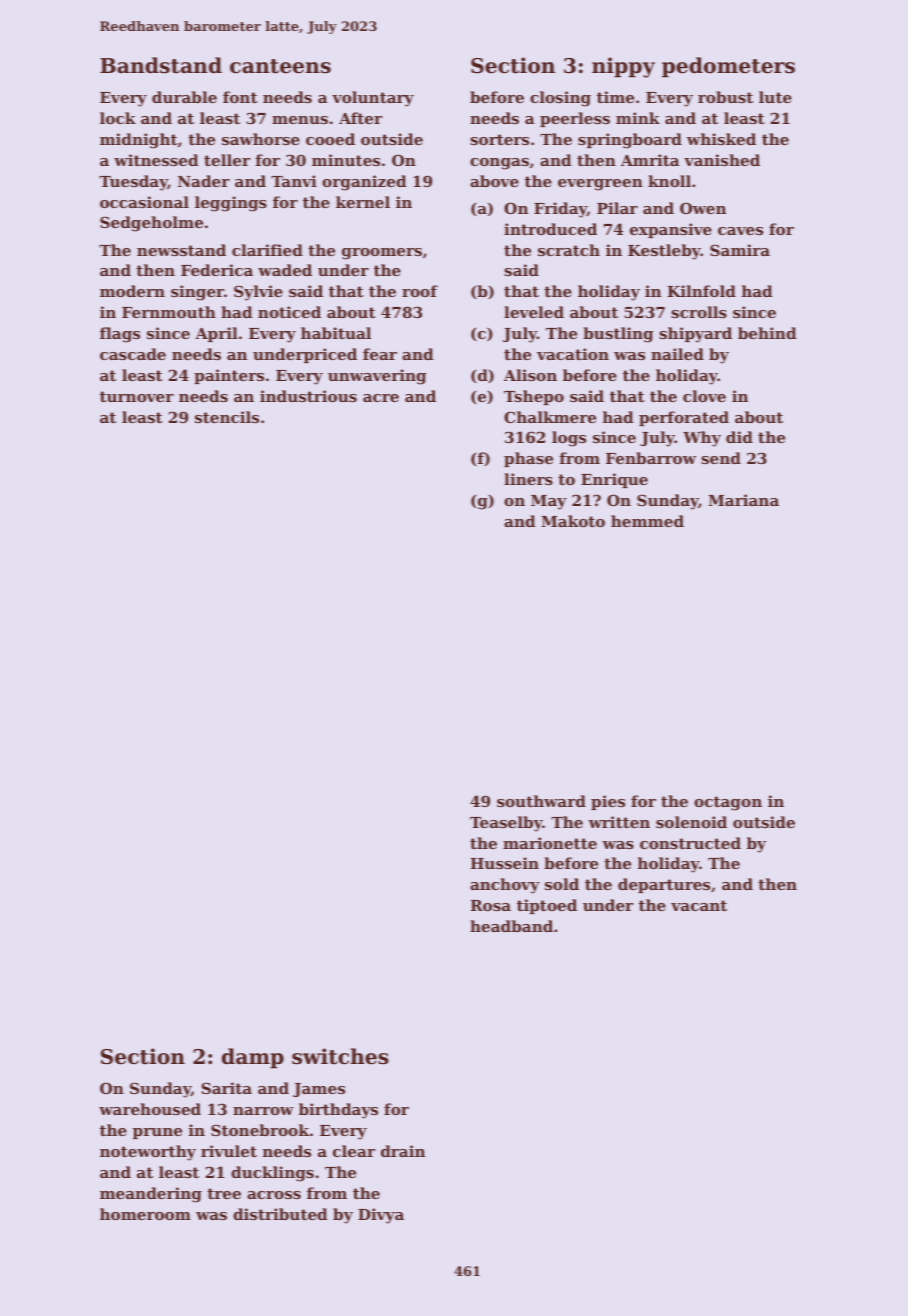 Image resolution: width=908 pixels, height=1316 pixels. Describe the element at coordinates (227, 417) in the screenshot. I see `stencils` at that location.
